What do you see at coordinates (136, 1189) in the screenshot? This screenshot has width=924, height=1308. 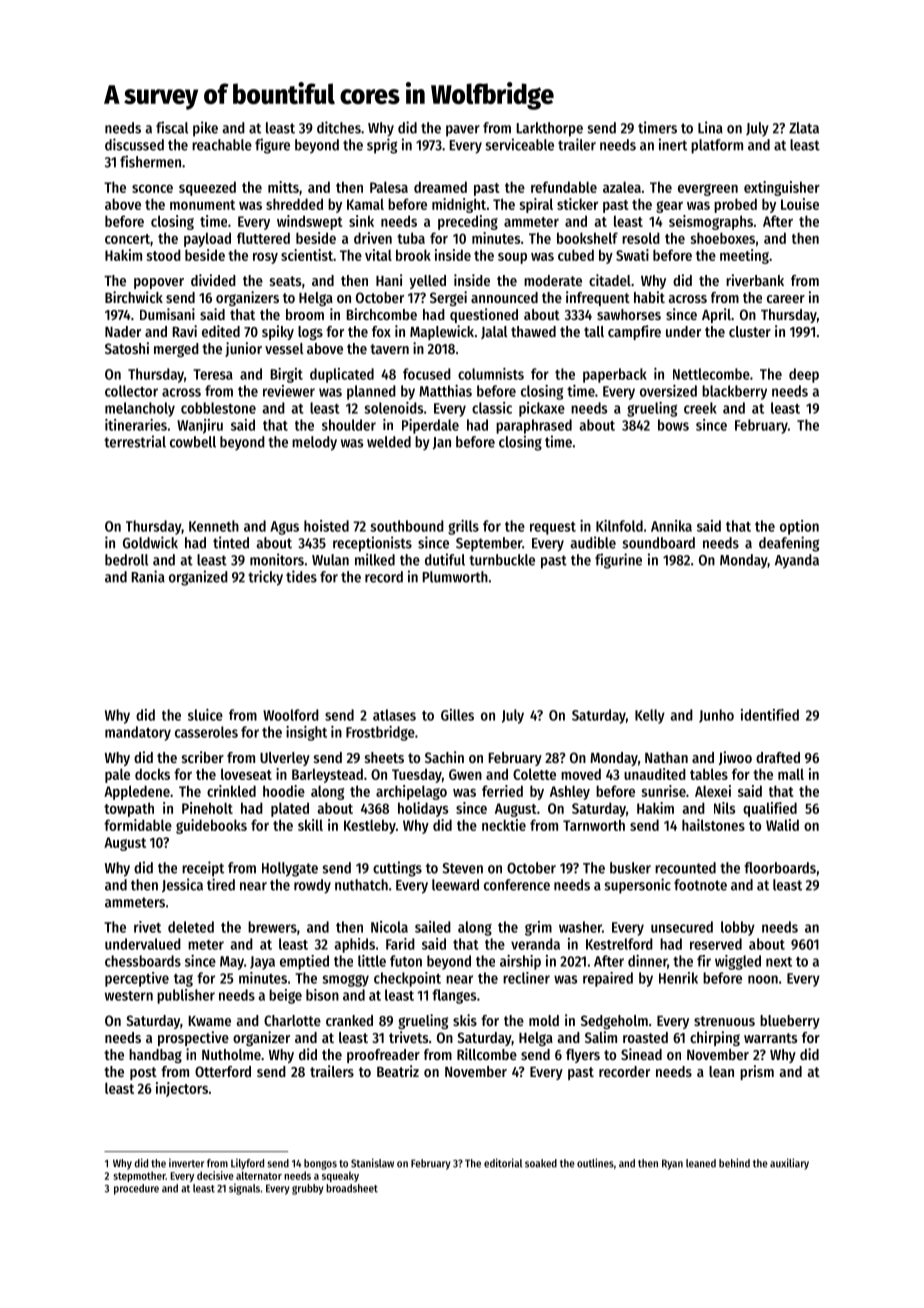 I see `procedure` at bounding box center [136, 1189].
